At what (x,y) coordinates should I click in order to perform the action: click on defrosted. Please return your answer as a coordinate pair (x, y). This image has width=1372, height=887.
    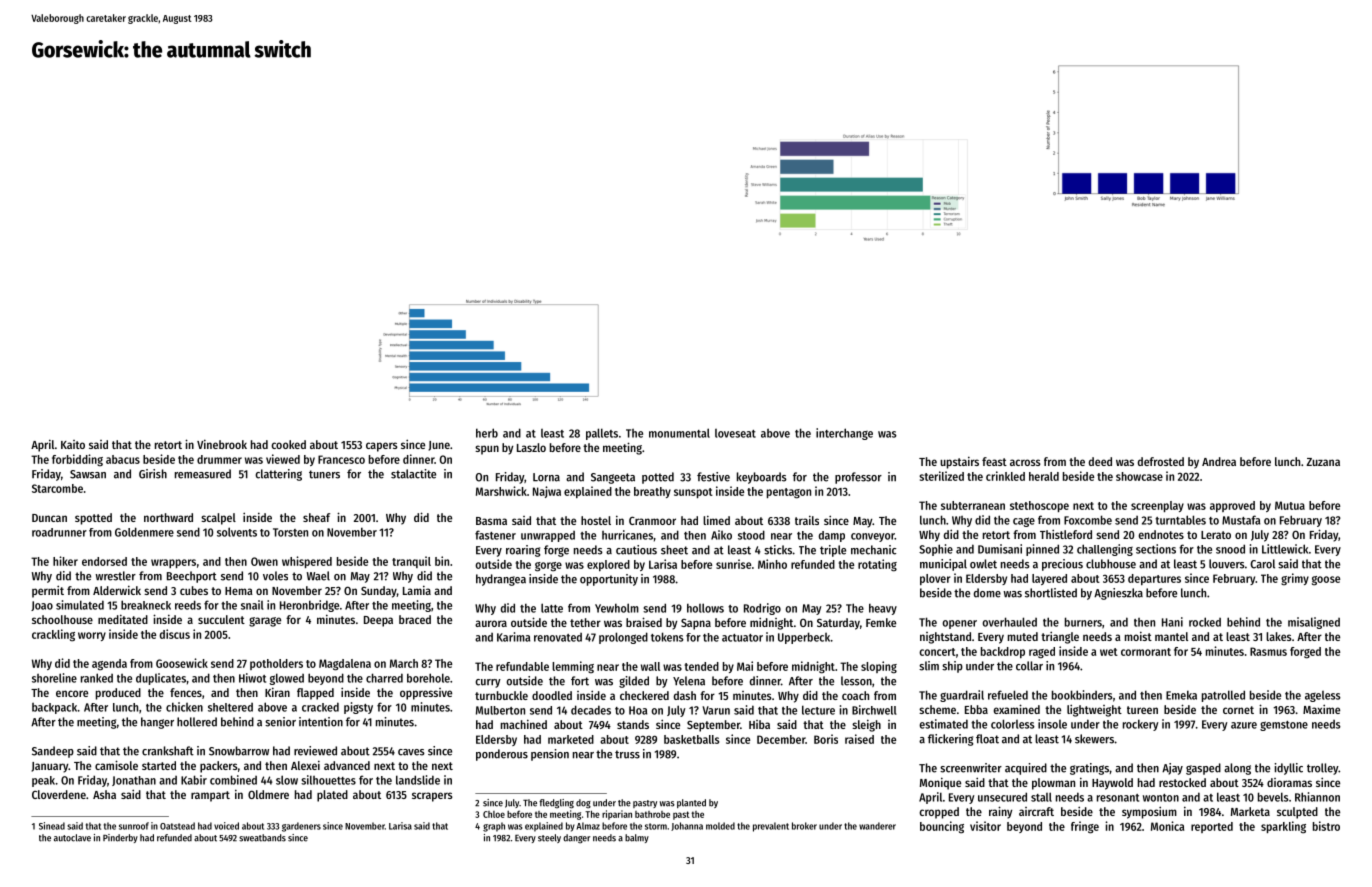
    Looking at the image, I should click on (1161, 461).
